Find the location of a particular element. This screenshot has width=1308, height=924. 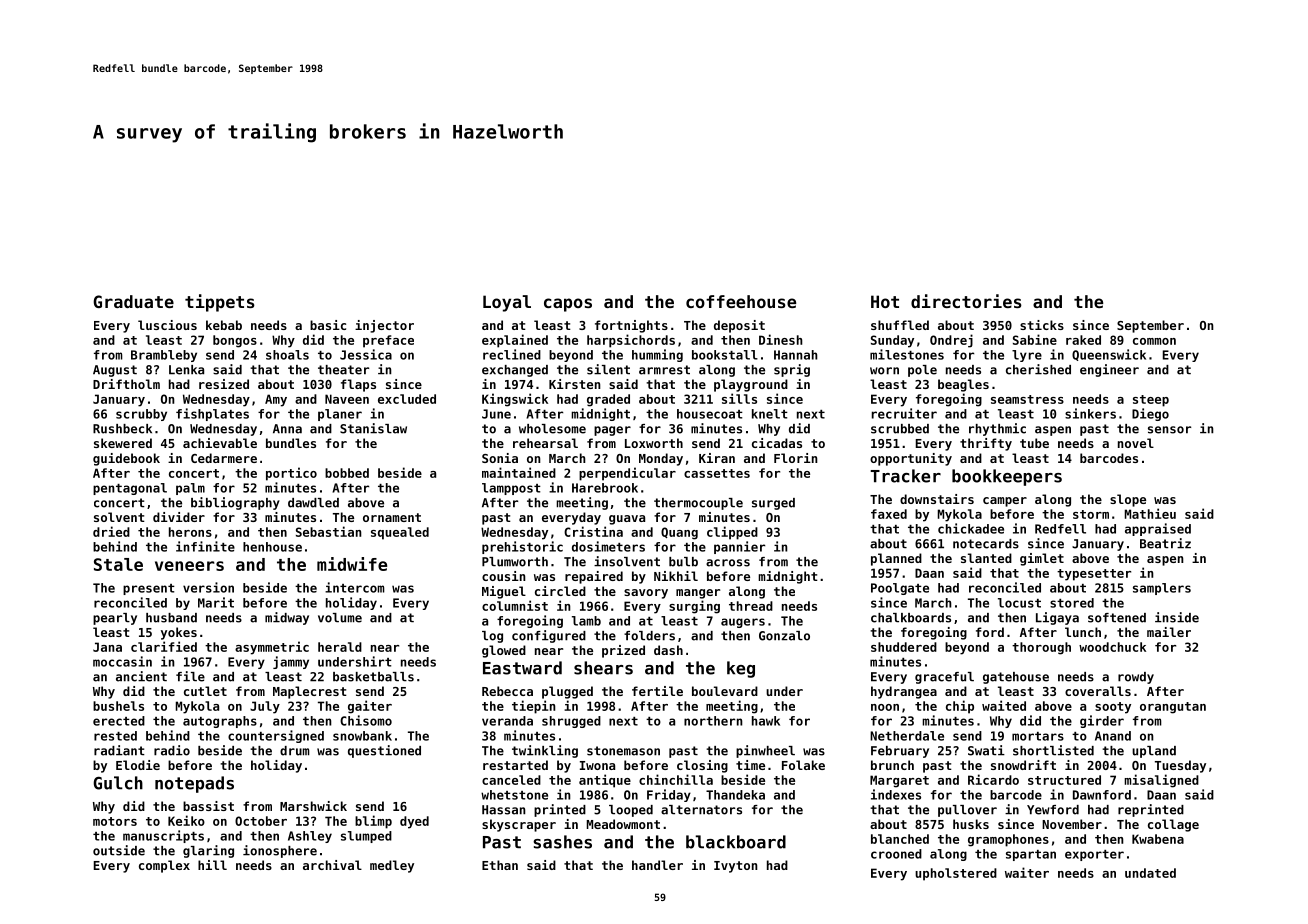

capos is located at coordinates (568, 305).
